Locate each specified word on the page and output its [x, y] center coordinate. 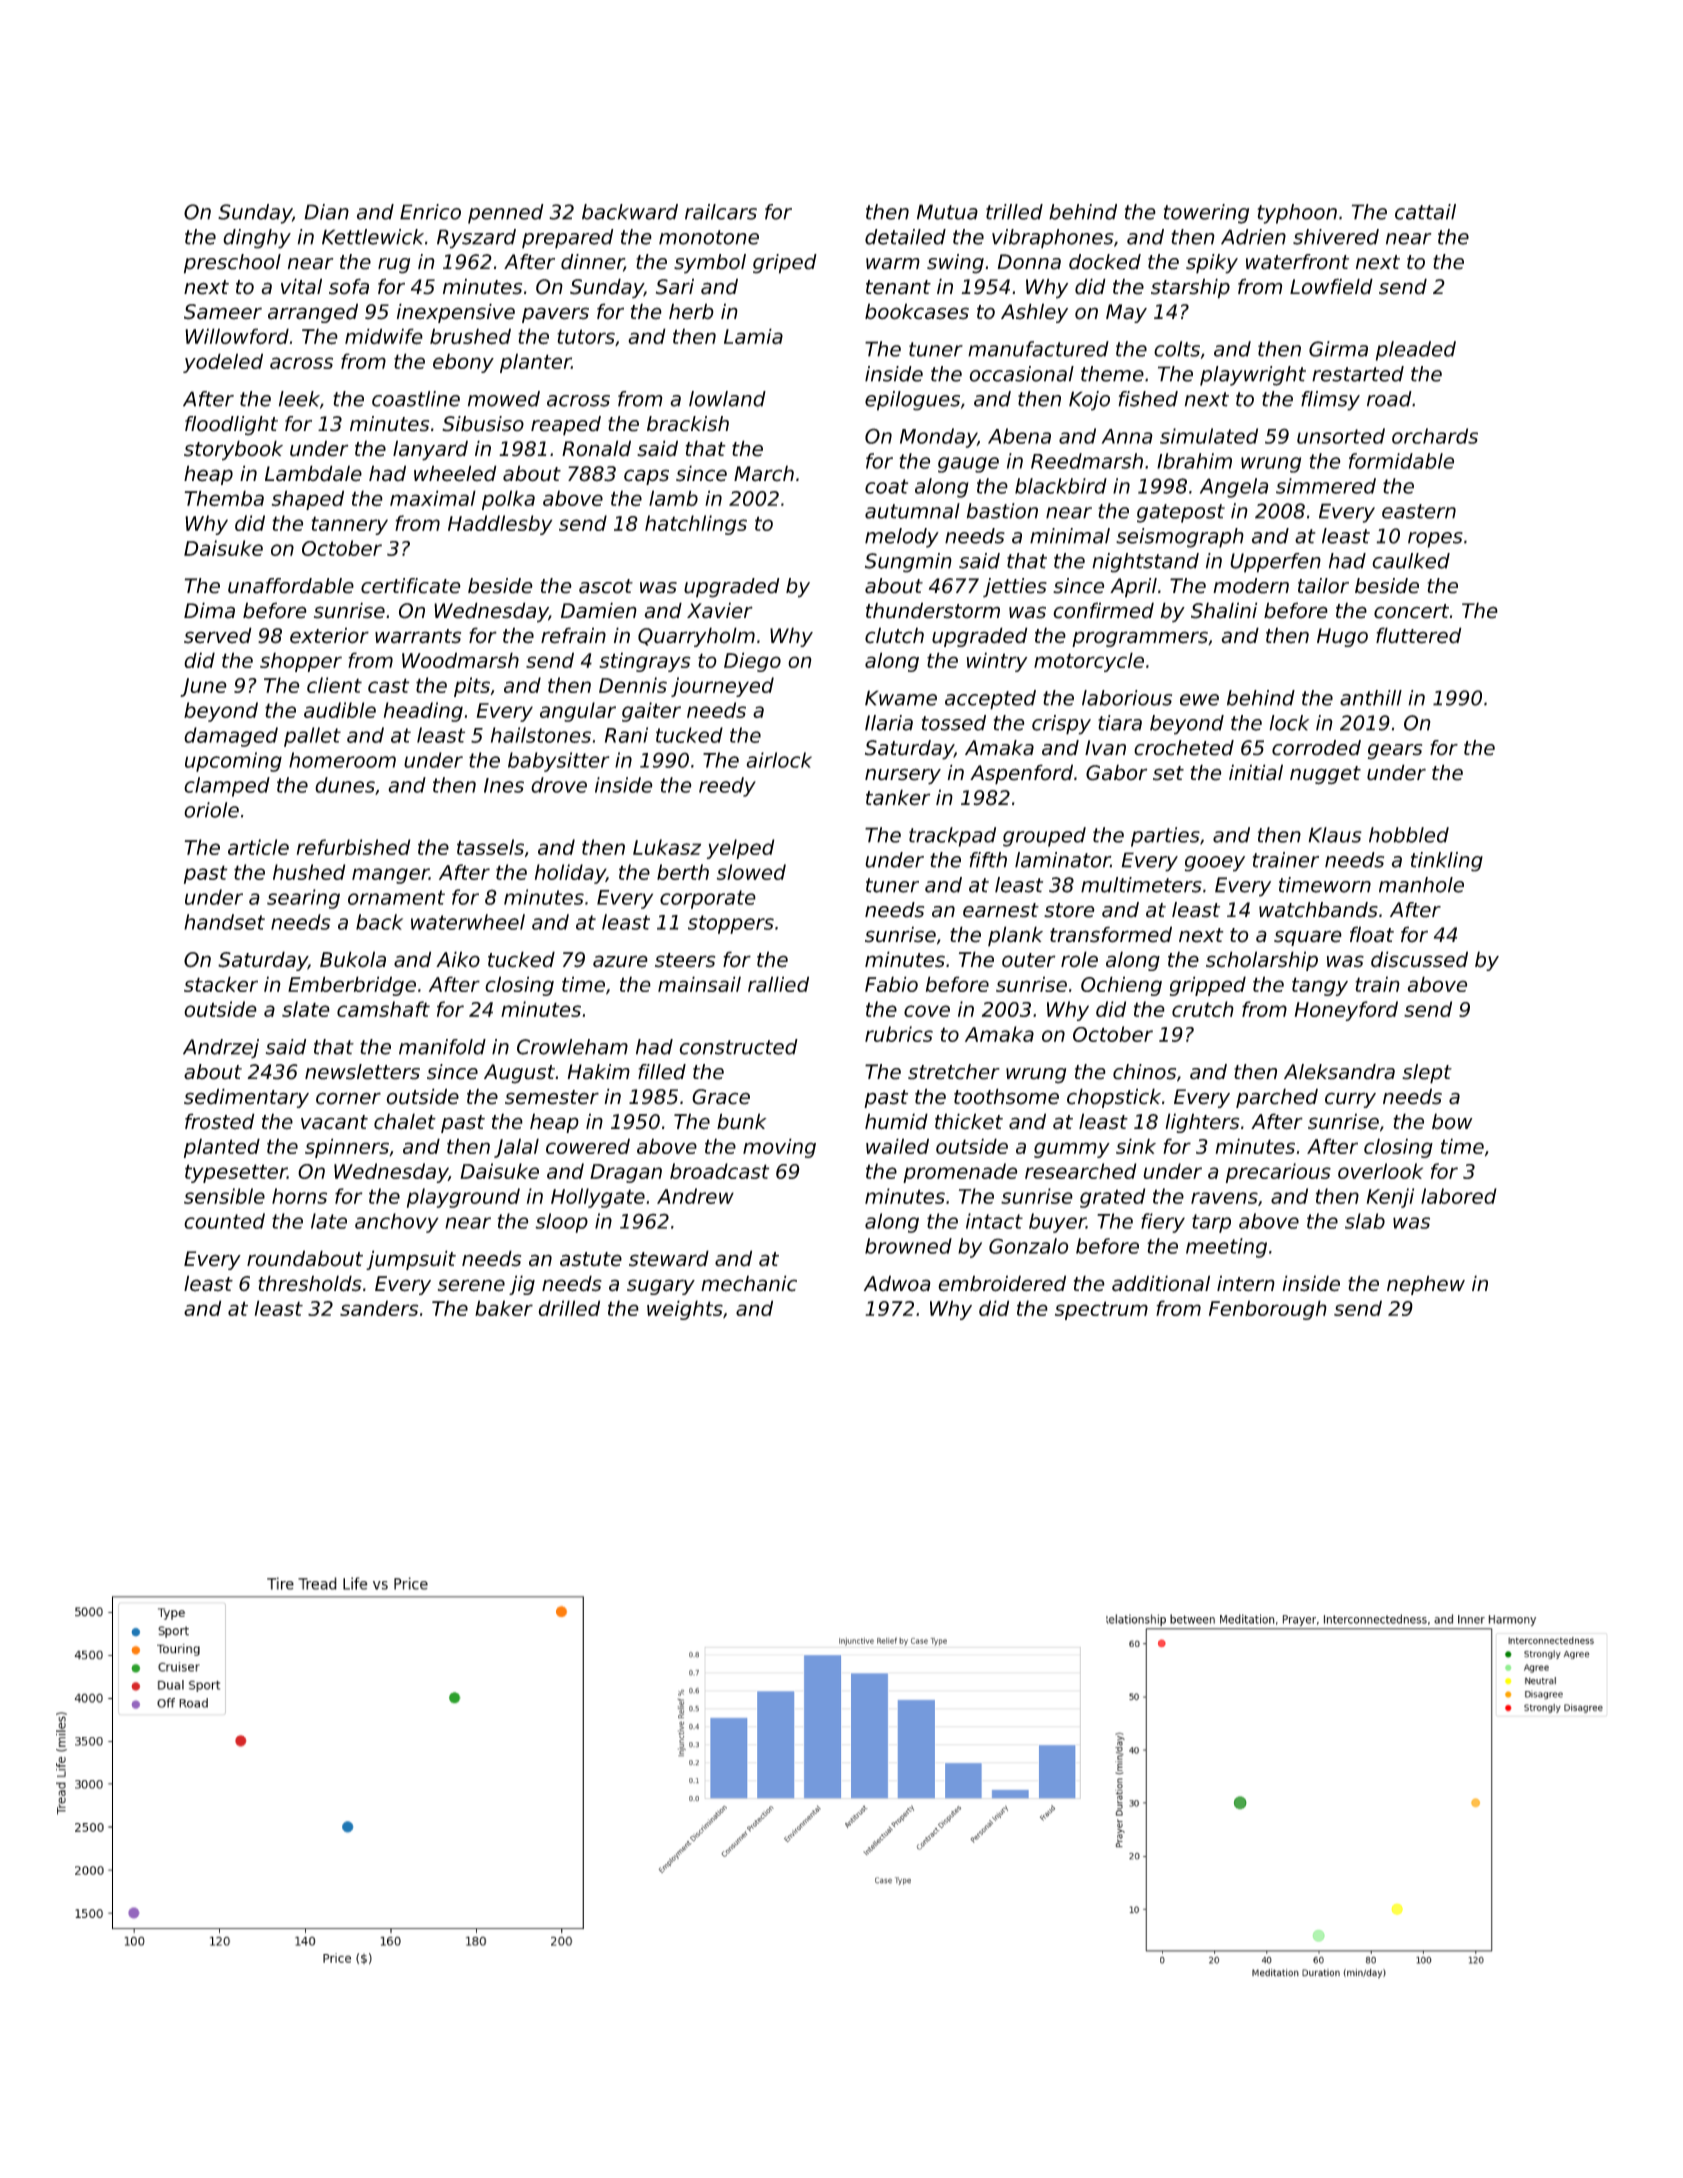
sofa [349, 286]
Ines [504, 785]
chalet [405, 1121]
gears [1395, 752]
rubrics [899, 1034]
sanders [379, 1308]
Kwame [901, 698]
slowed [751, 872]
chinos [1144, 1072]
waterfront [1297, 262]
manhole [1421, 885]
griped [785, 264]
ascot [606, 586]
